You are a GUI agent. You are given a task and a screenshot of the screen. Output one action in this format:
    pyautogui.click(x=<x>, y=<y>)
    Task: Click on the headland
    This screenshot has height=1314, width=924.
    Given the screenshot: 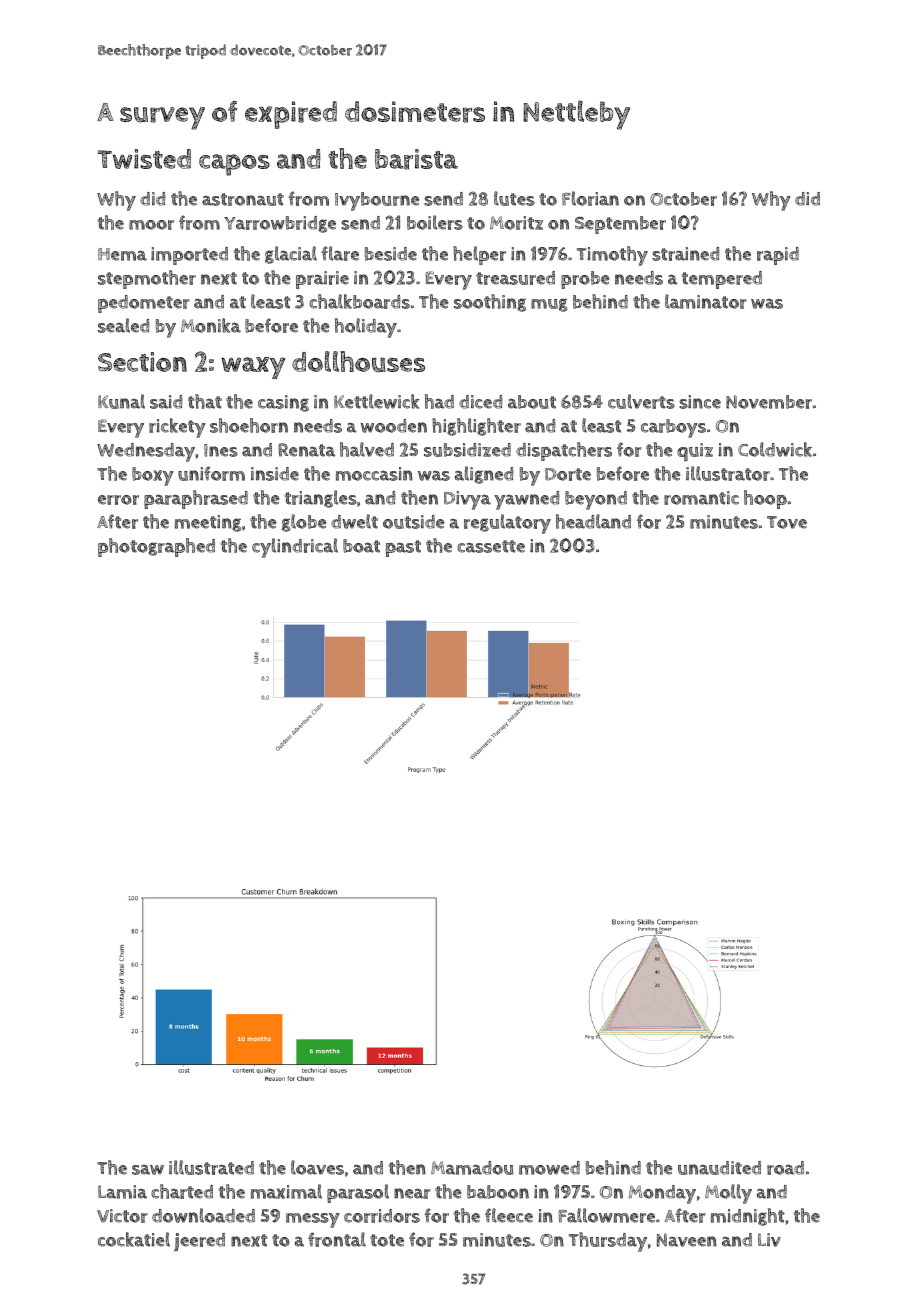 What is the action you would take?
    pyautogui.click(x=593, y=521)
